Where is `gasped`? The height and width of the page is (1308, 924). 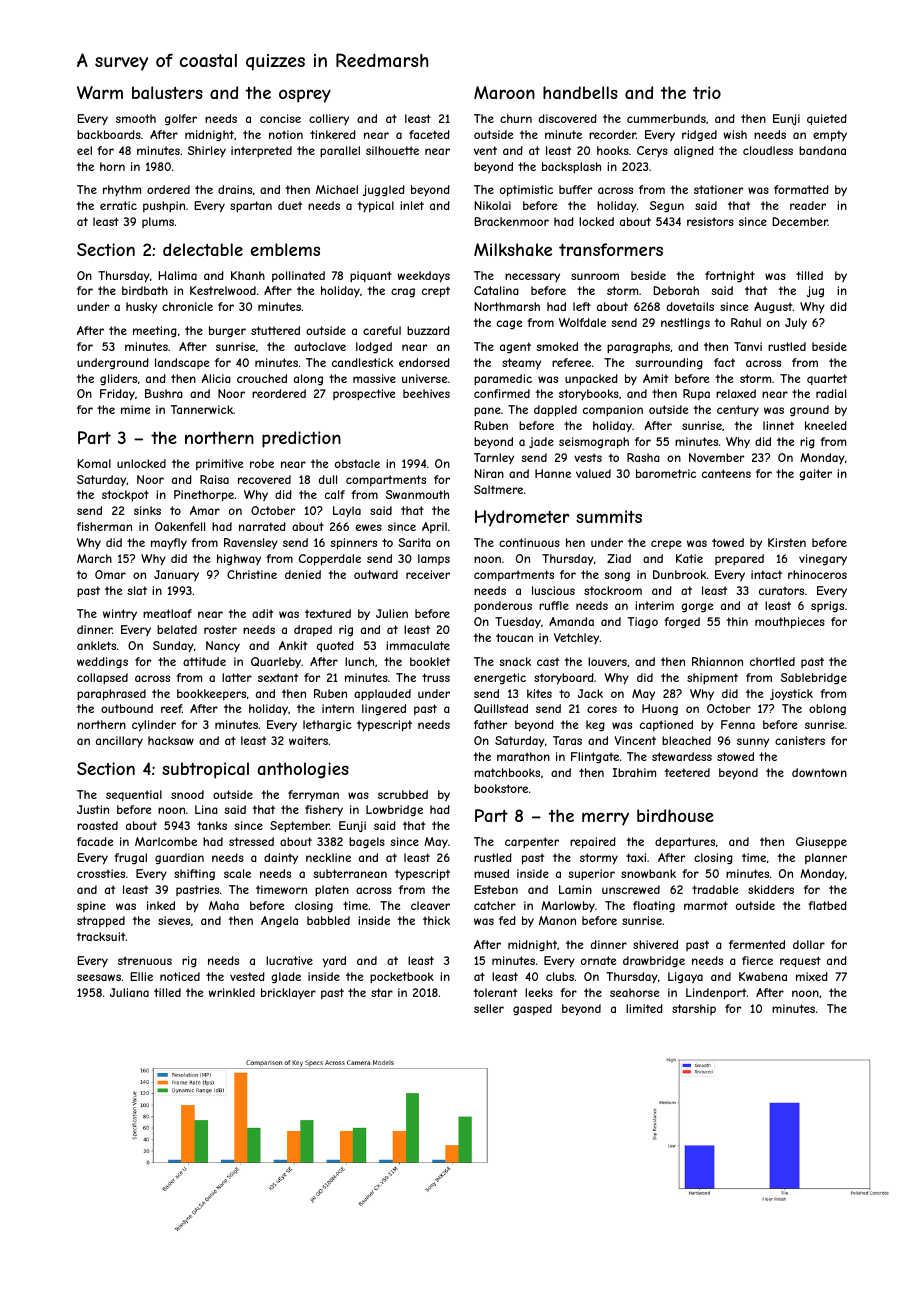
gasped is located at coordinates (532, 1009).
